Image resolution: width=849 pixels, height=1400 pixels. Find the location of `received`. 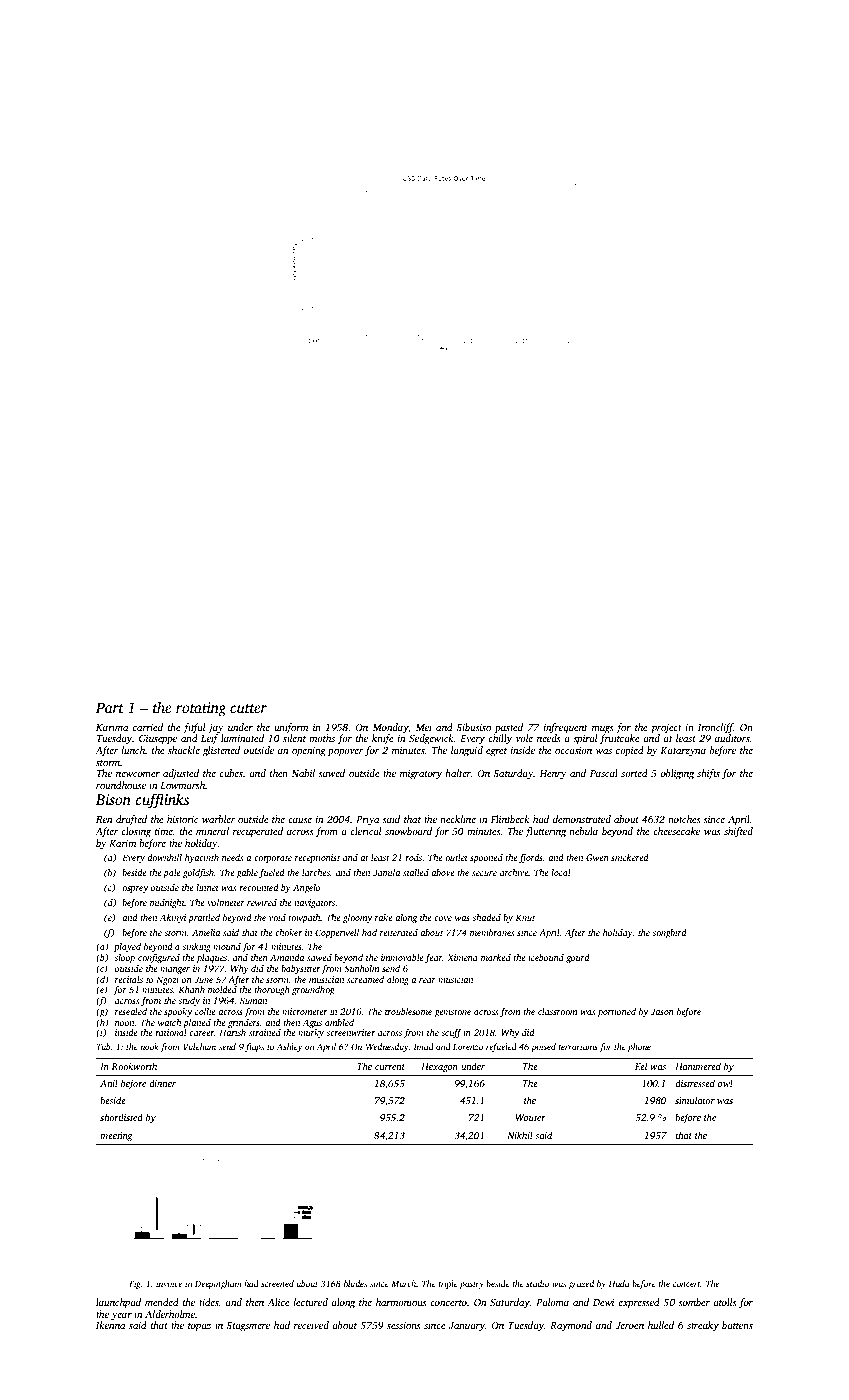

received is located at coordinates (311, 1325).
